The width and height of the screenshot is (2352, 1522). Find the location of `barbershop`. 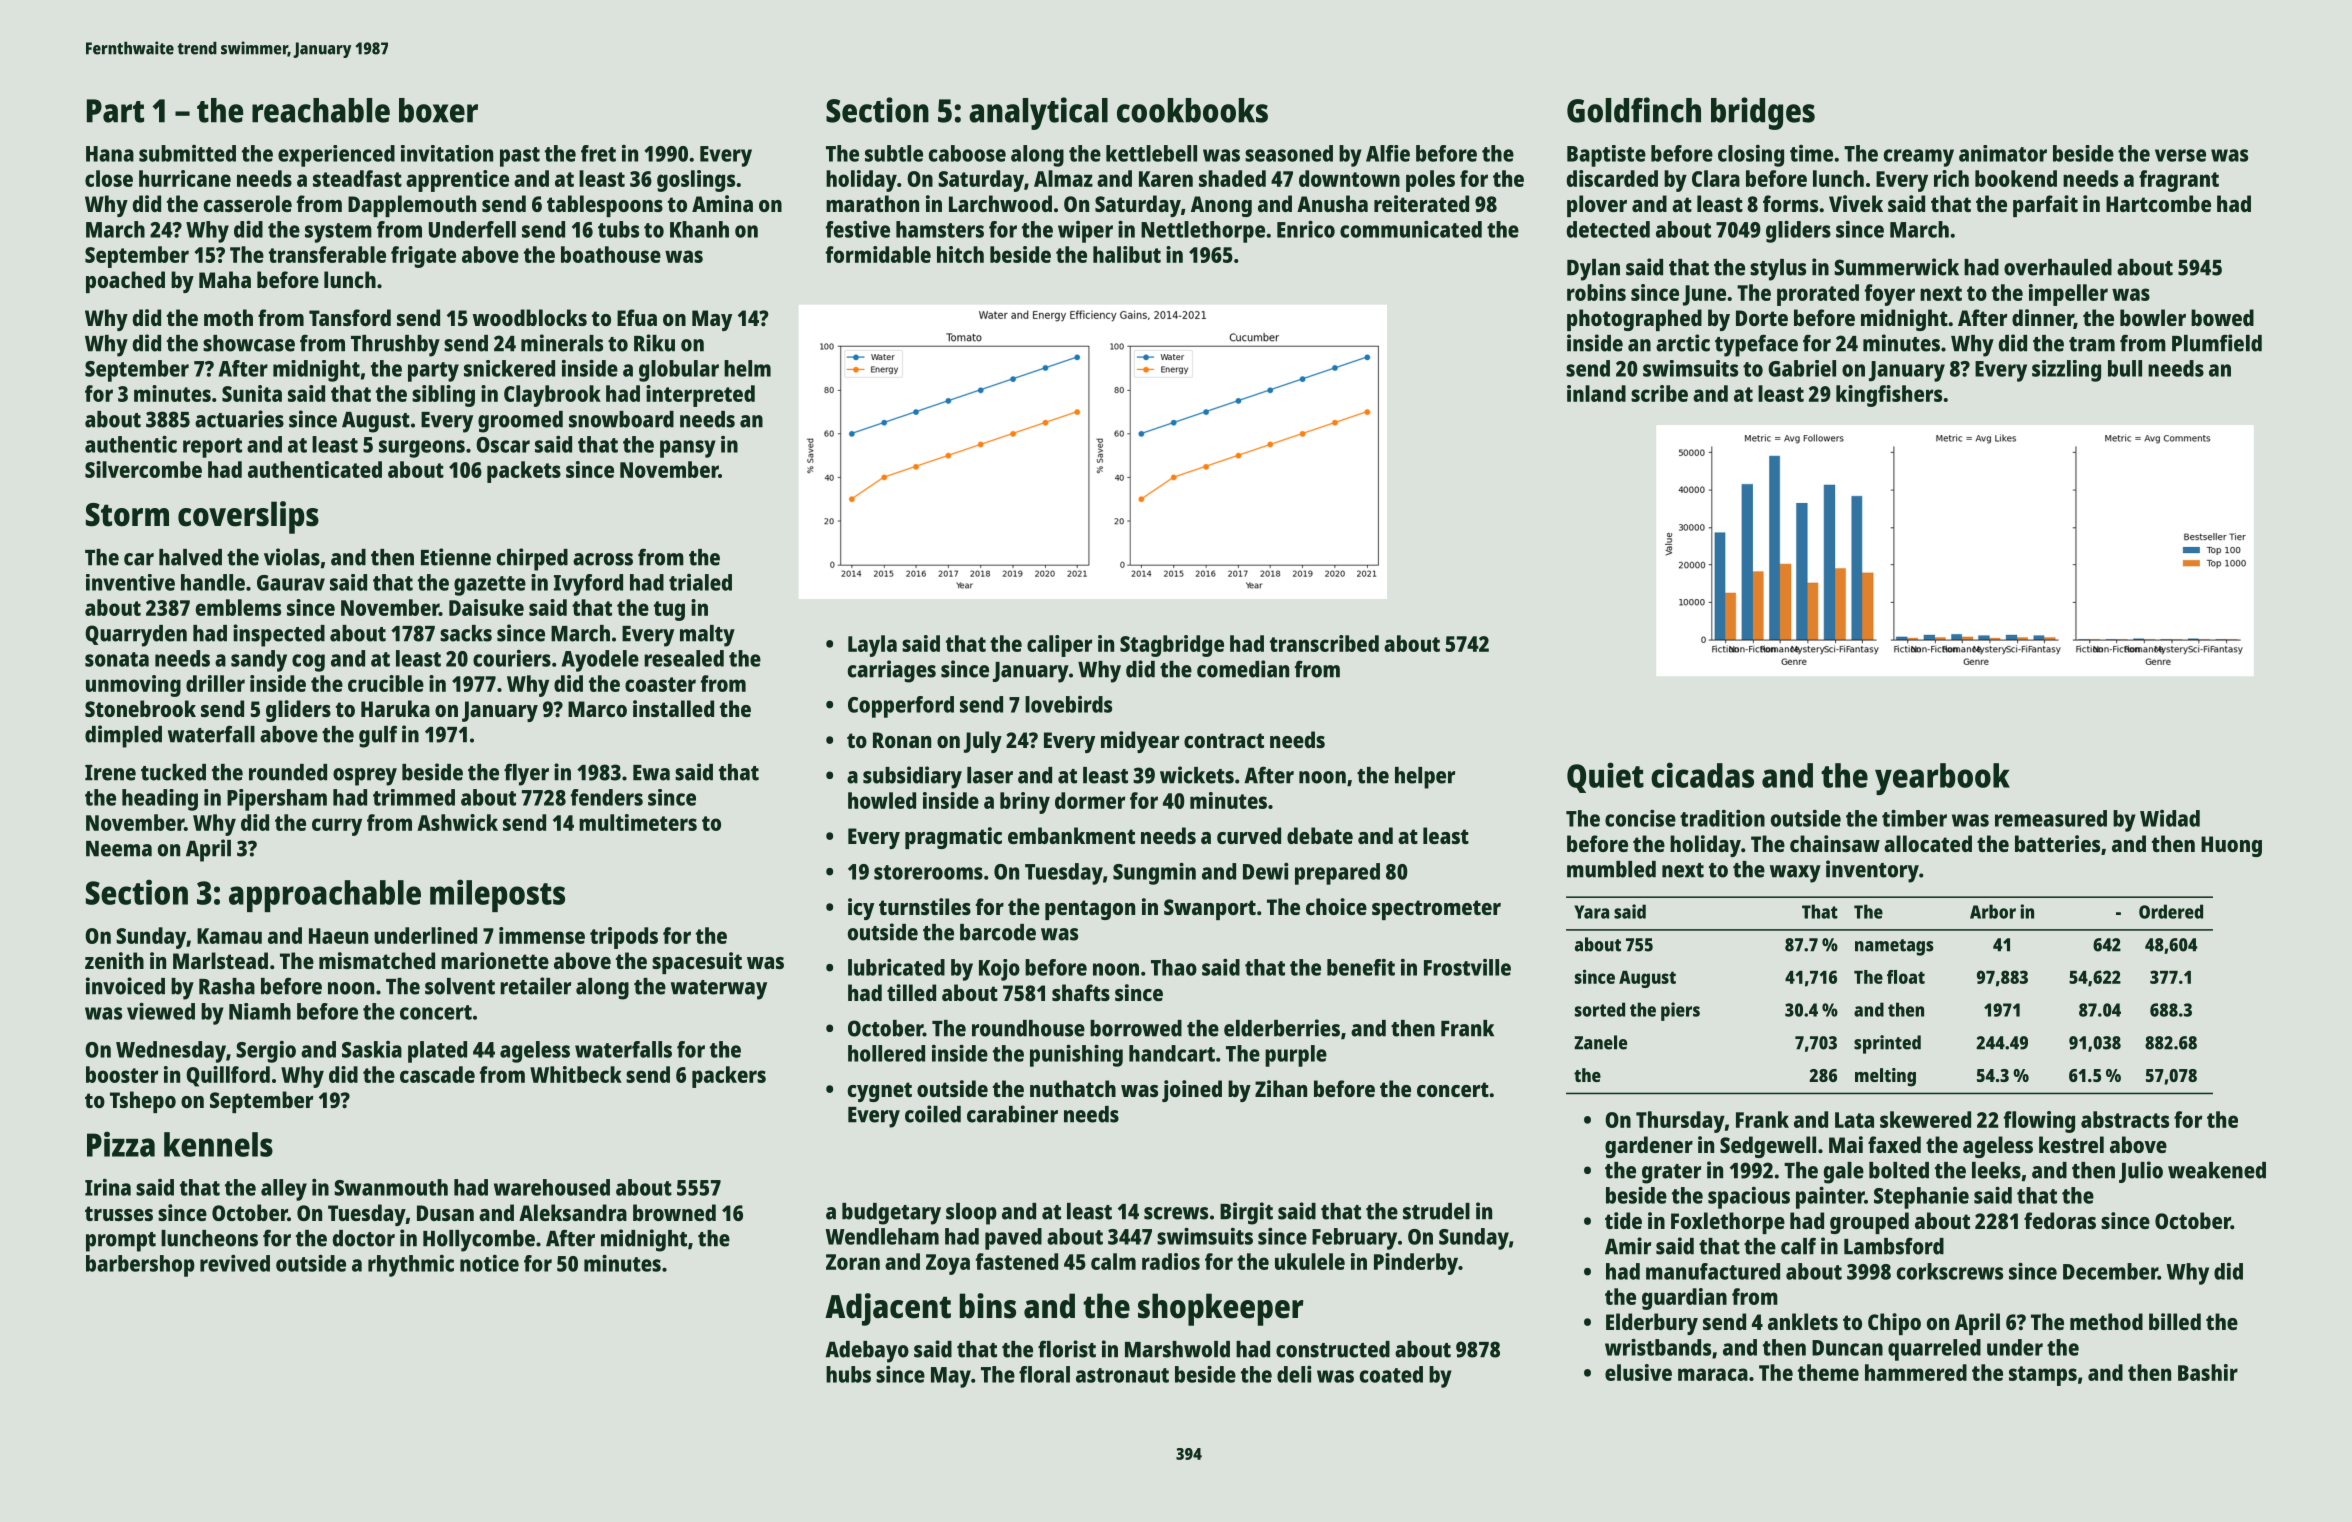

barbershop is located at coordinates (140, 1266).
